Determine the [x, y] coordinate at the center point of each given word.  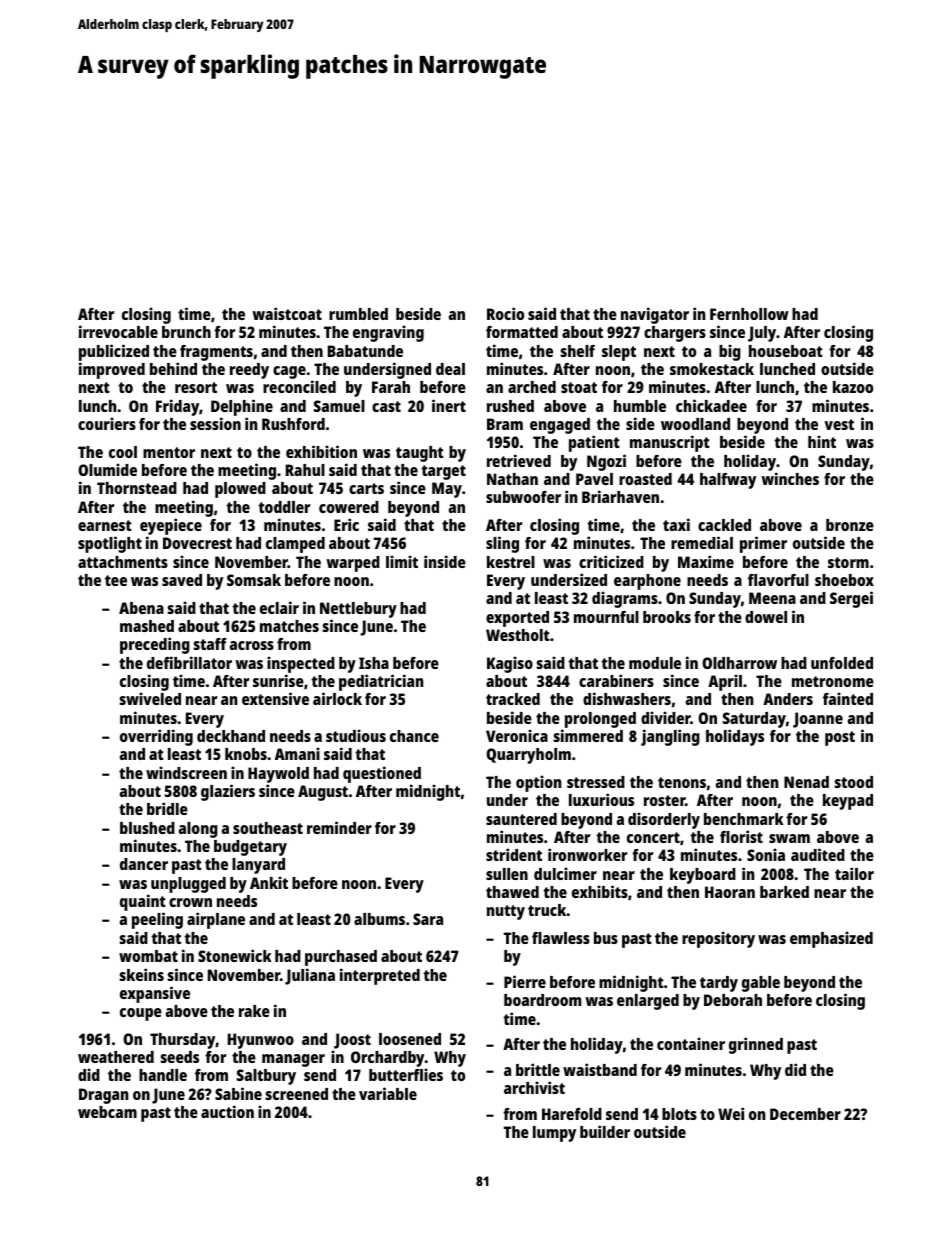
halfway [728, 481]
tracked [513, 699]
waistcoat [287, 313]
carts [366, 488]
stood [853, 782]
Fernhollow [749, 314]
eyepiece [171, 526]
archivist [534, 1087]
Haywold [278, 775]
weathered [116, 1057]
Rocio [505, 313]
